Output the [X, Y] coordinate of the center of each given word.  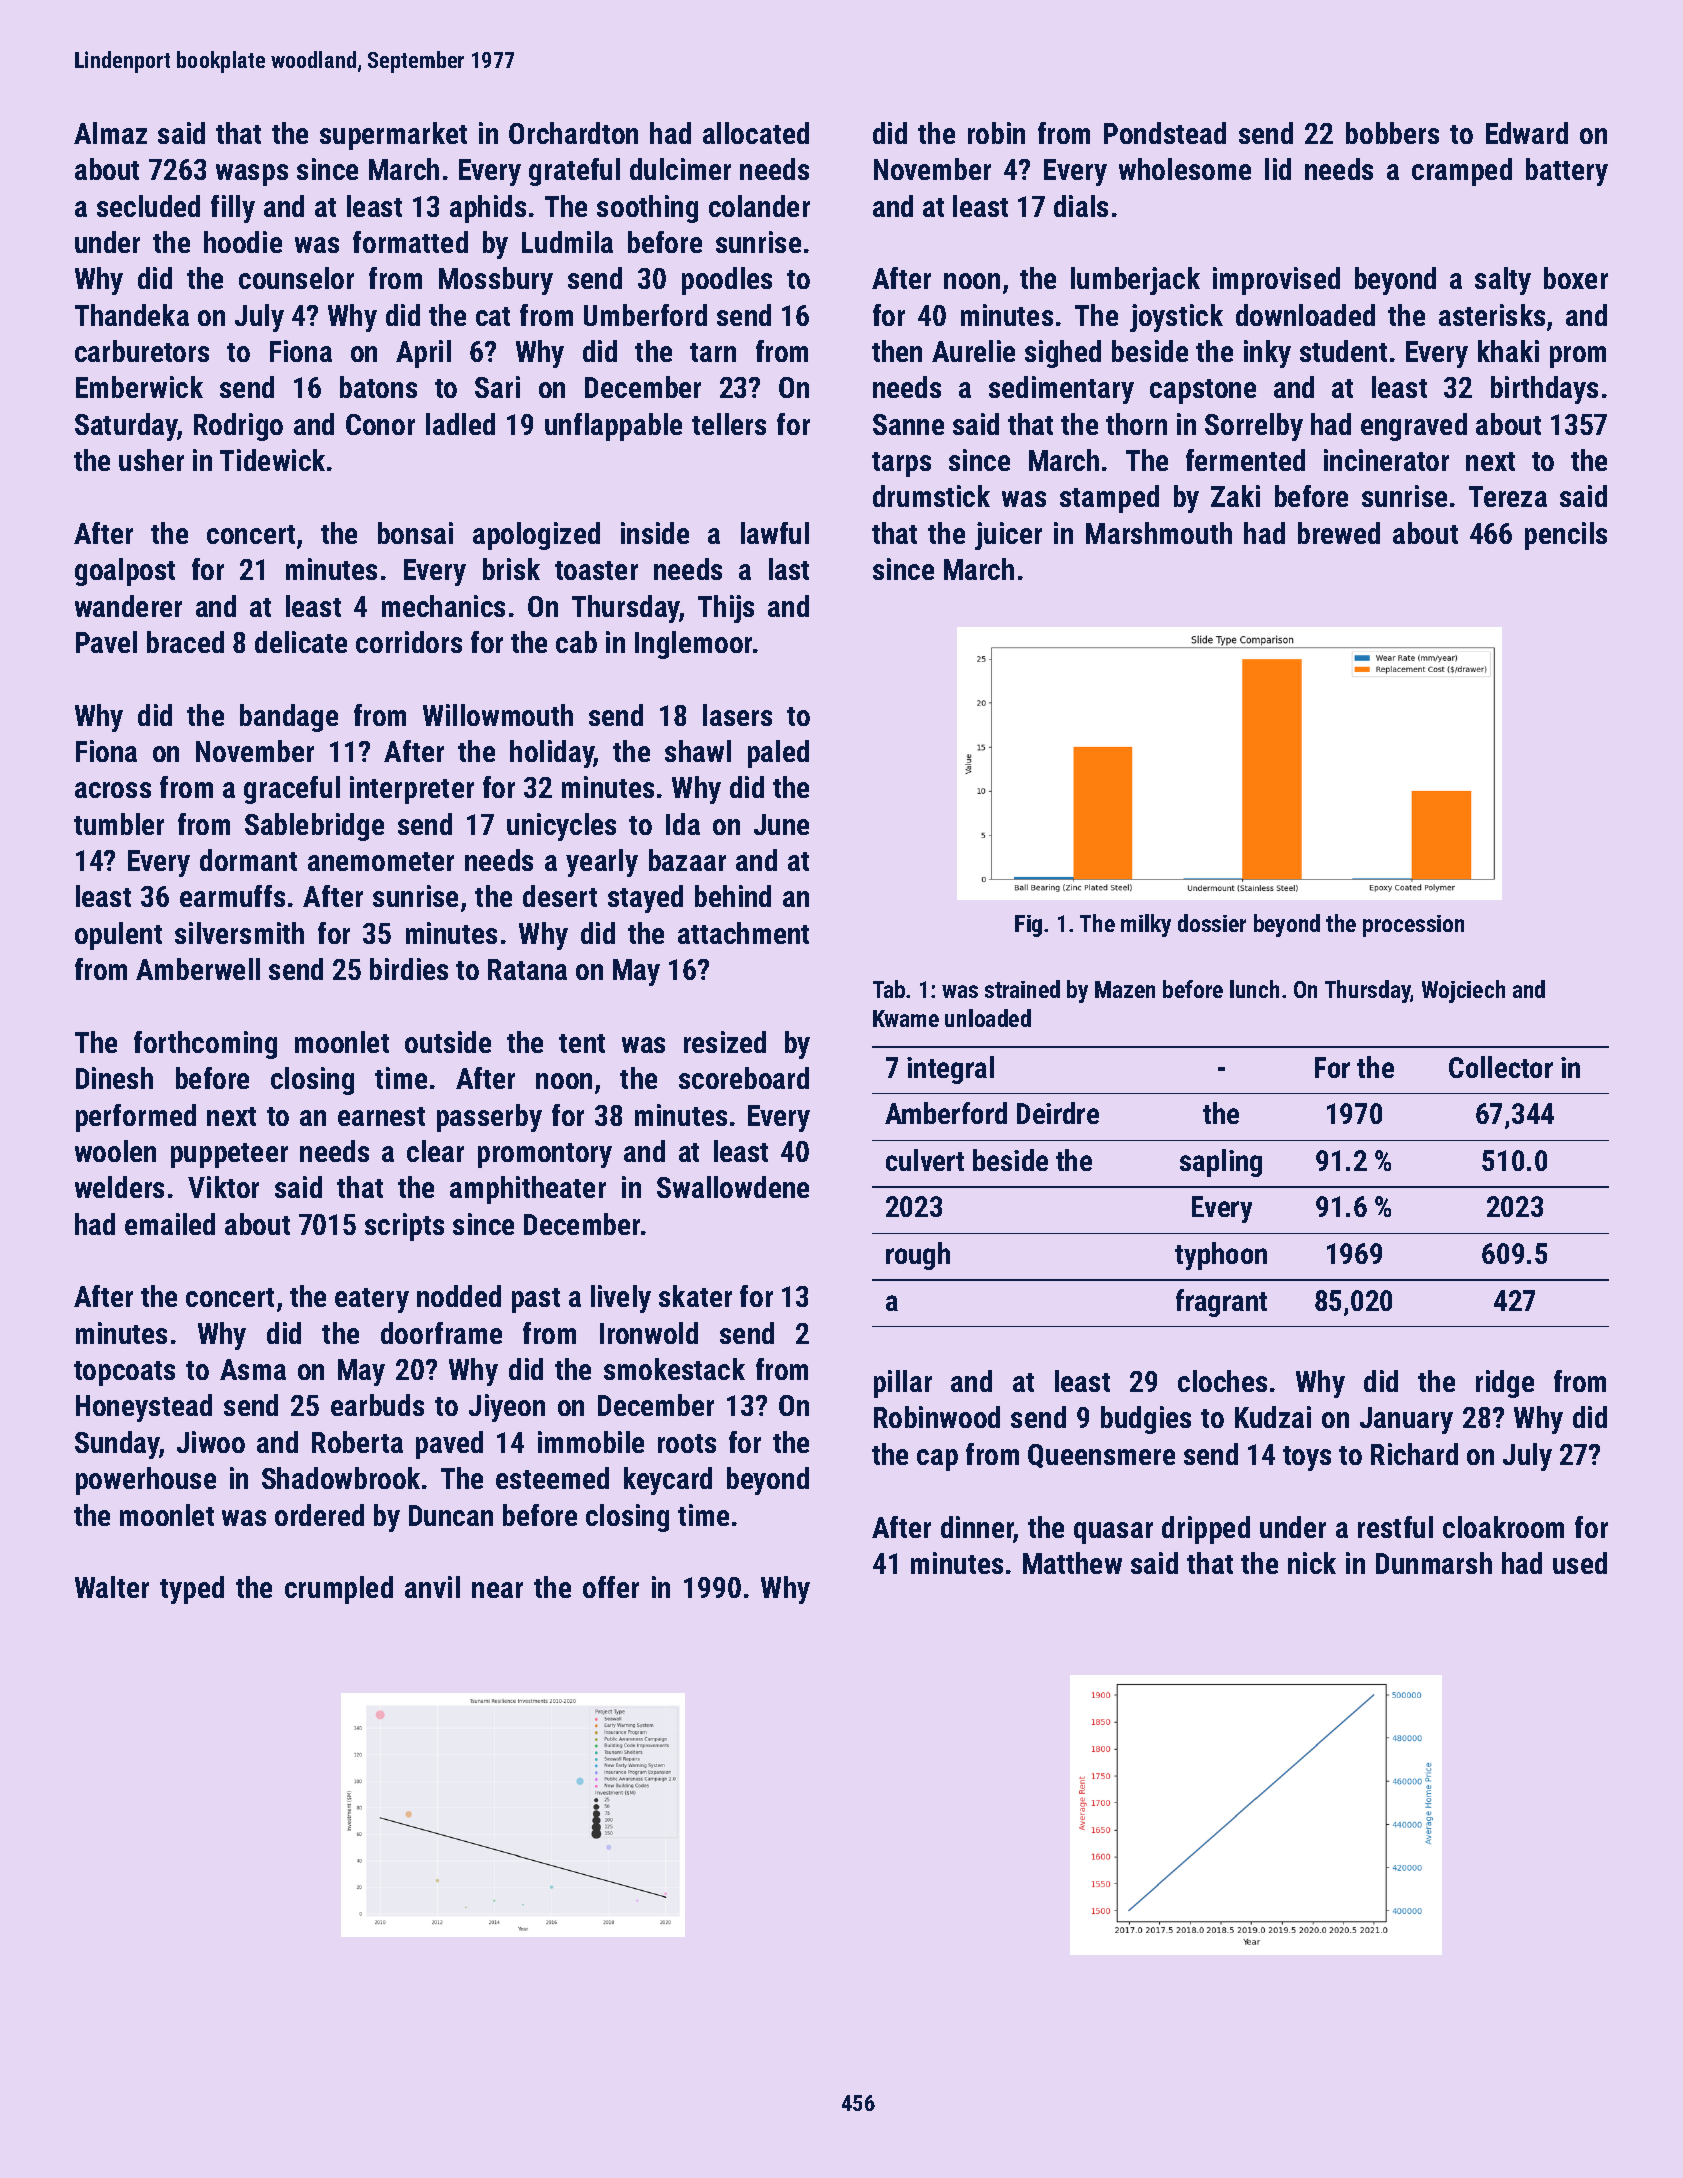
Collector [1501, 1067]
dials [1081, 206]
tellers [729, 424]
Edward [1527, 133]
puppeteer [229, 1155]
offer [611, 1587]
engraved [1414, 427]
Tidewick [272, 460]
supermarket [393, 136]
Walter [112, 1587]
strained [1022, 989]
